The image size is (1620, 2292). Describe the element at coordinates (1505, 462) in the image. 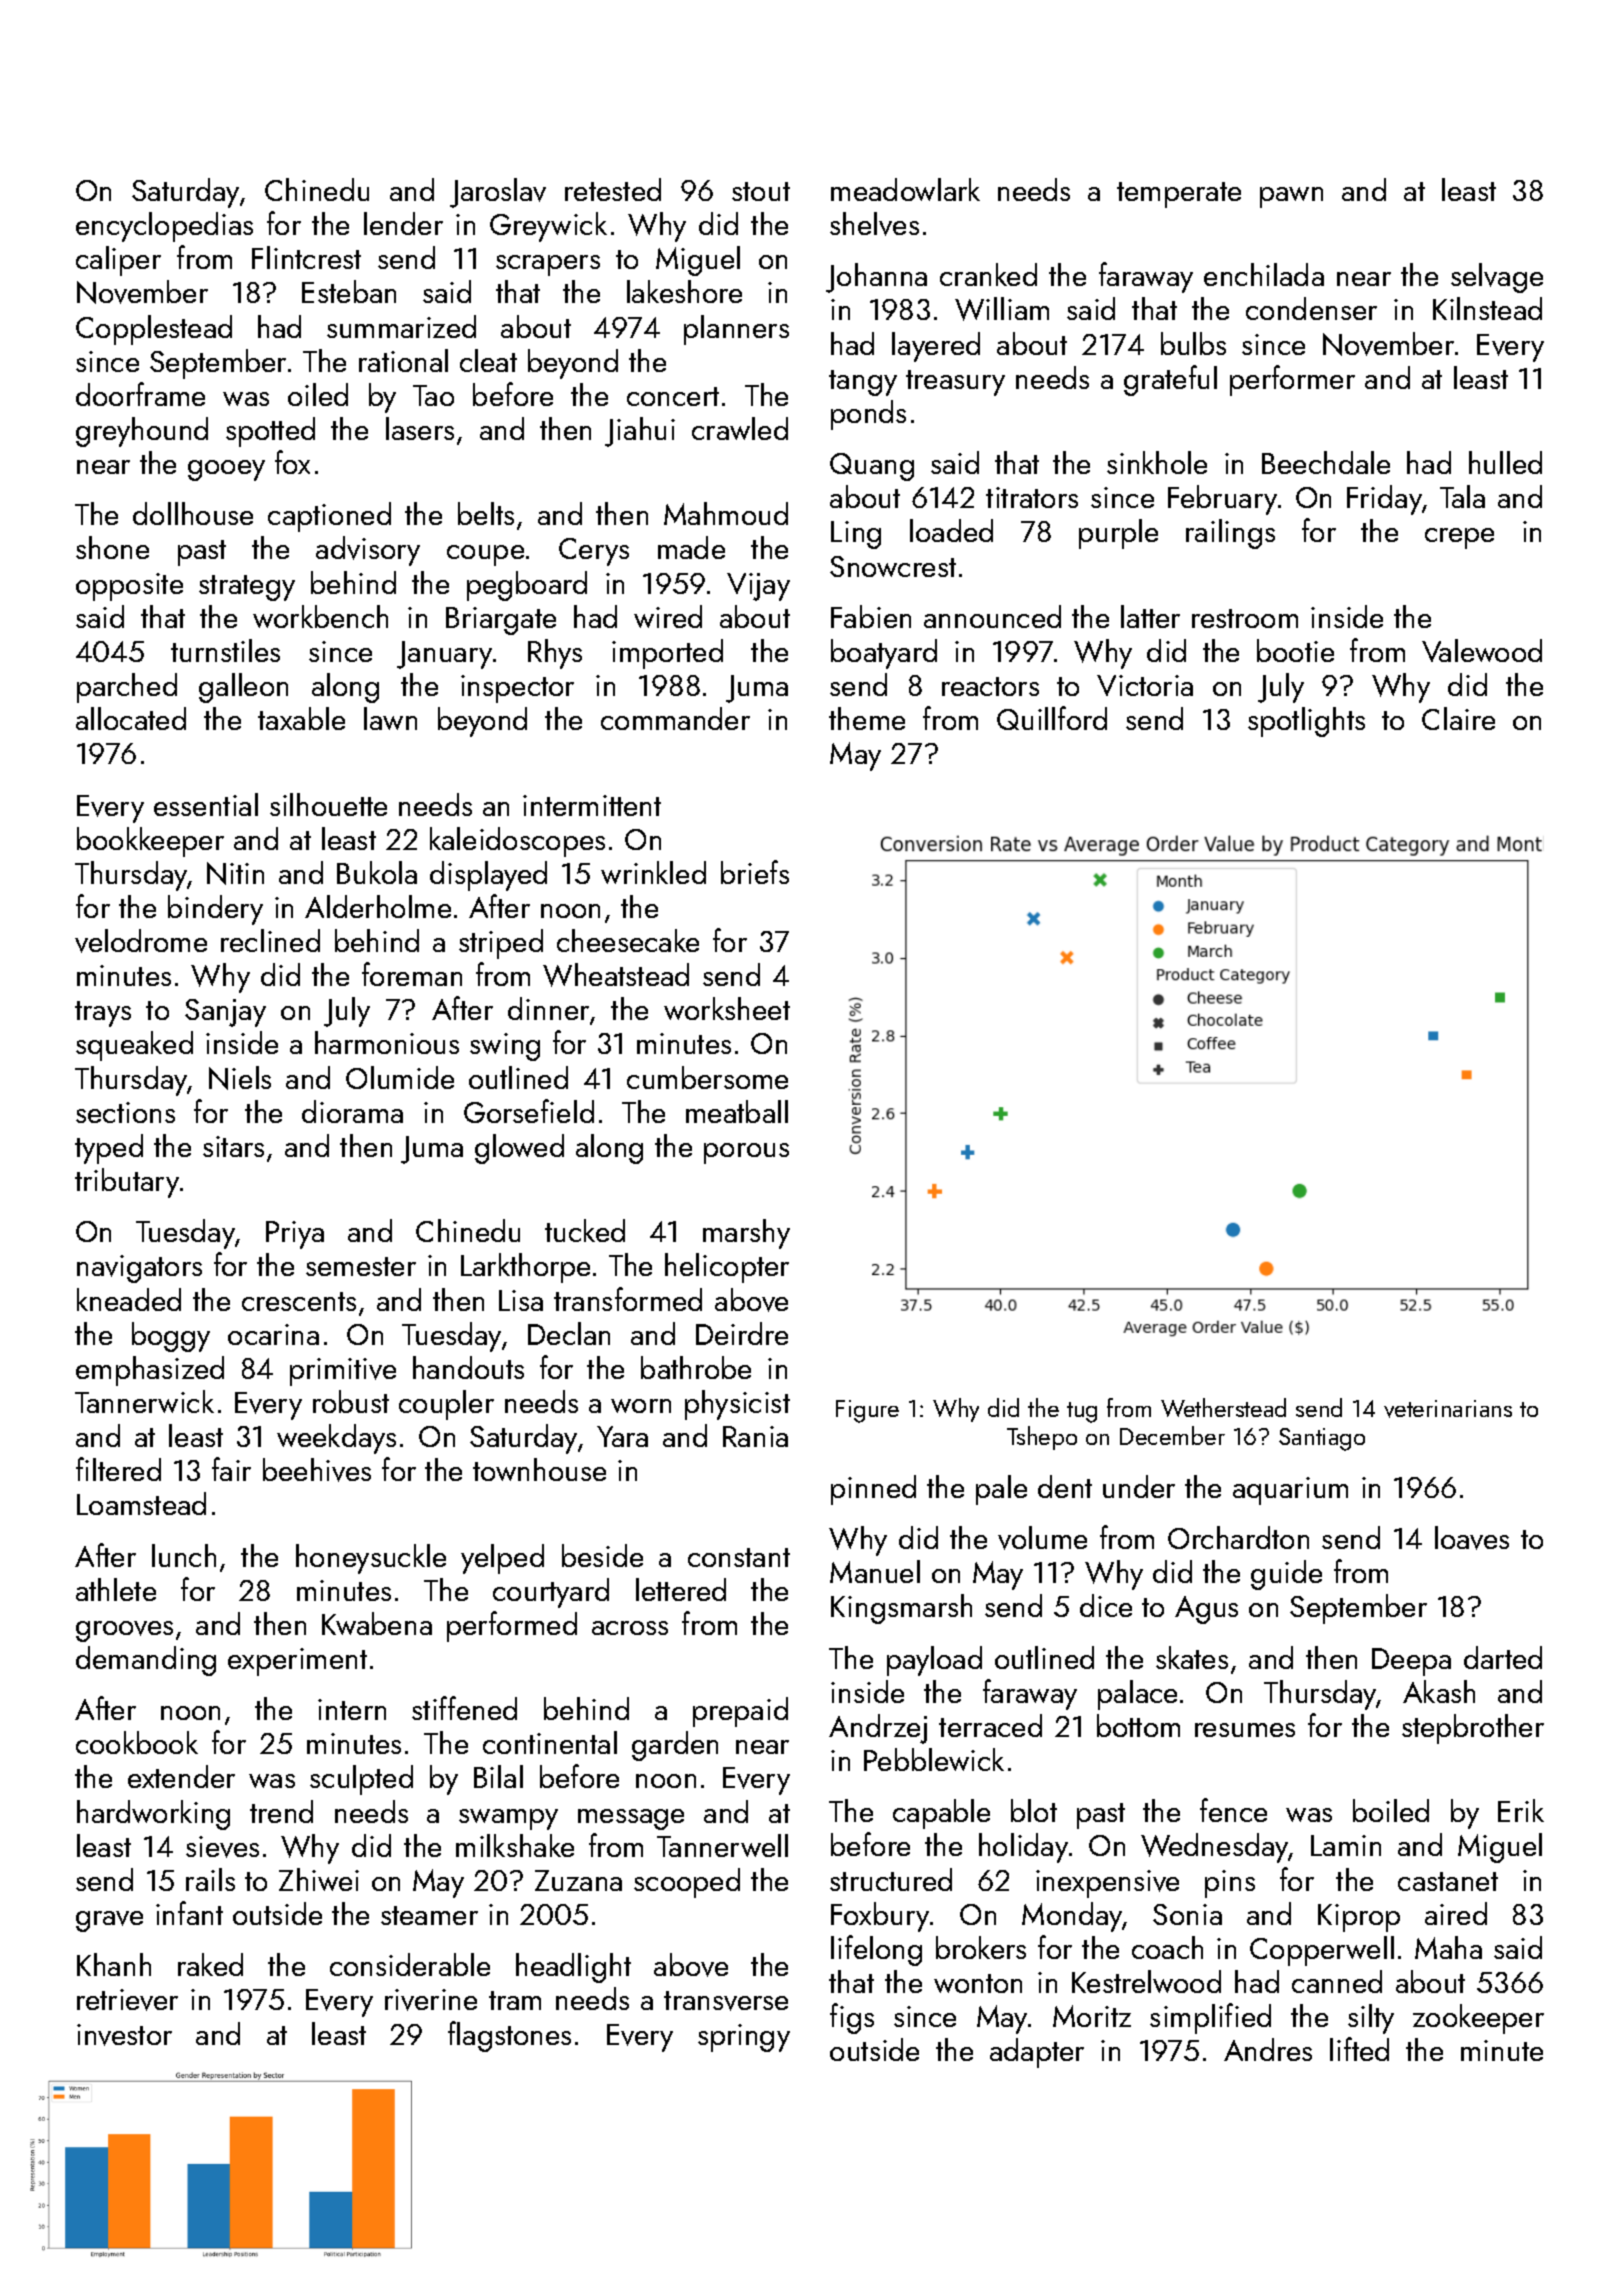

I see `hulled` at that location.
